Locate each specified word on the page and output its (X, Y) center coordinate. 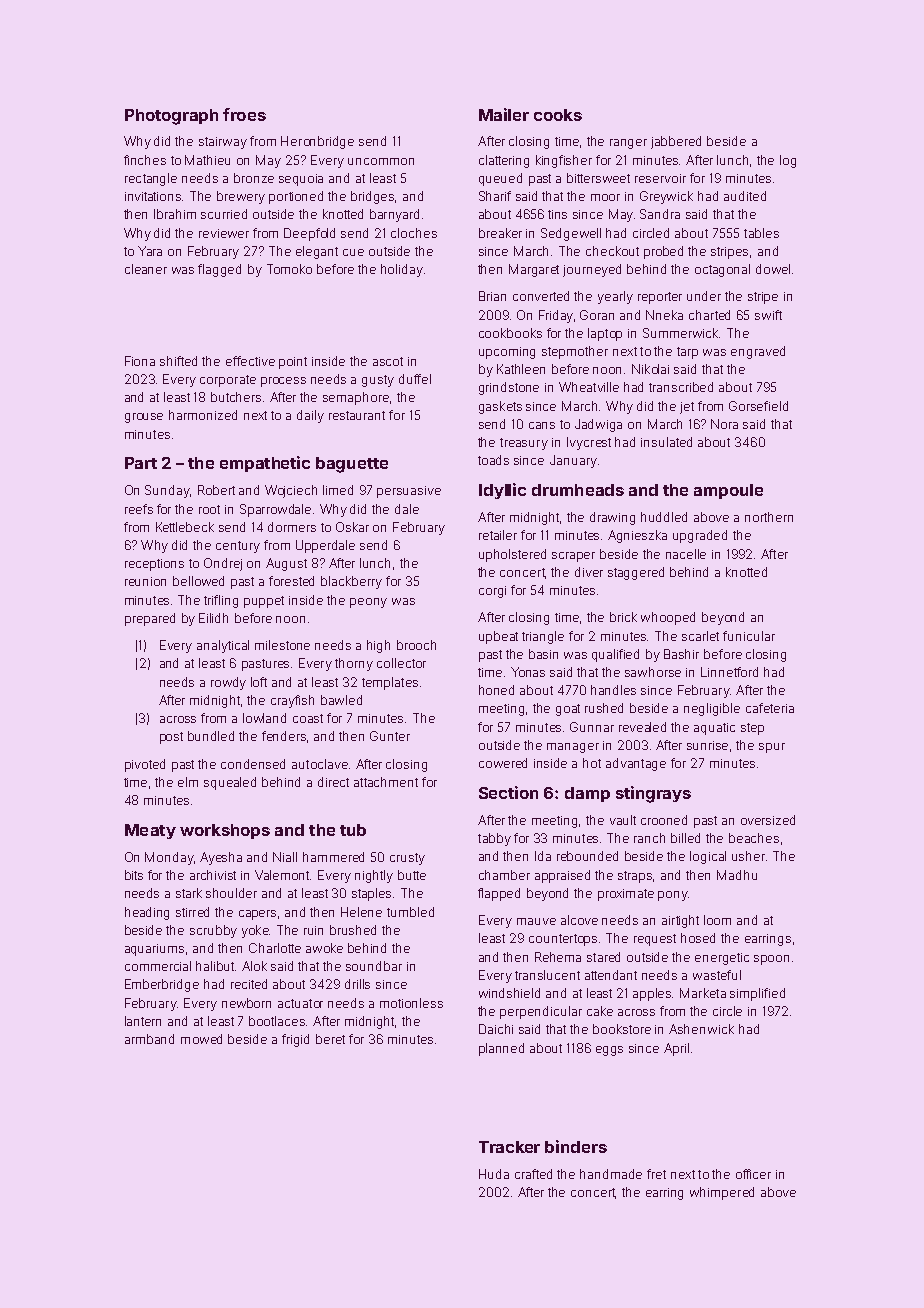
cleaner (146, 269)
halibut (216, 966)
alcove (579, 920)
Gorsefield (758, 406)
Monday (169, 858)
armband (149, 1039)
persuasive (409, 492)
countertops (563, 940)
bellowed (198, 581)
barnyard (394, 215)
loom (717, 920)
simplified (757, 994)
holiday (402, 270)
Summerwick (681, 333)
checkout (612, 251)
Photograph (171, 117)
